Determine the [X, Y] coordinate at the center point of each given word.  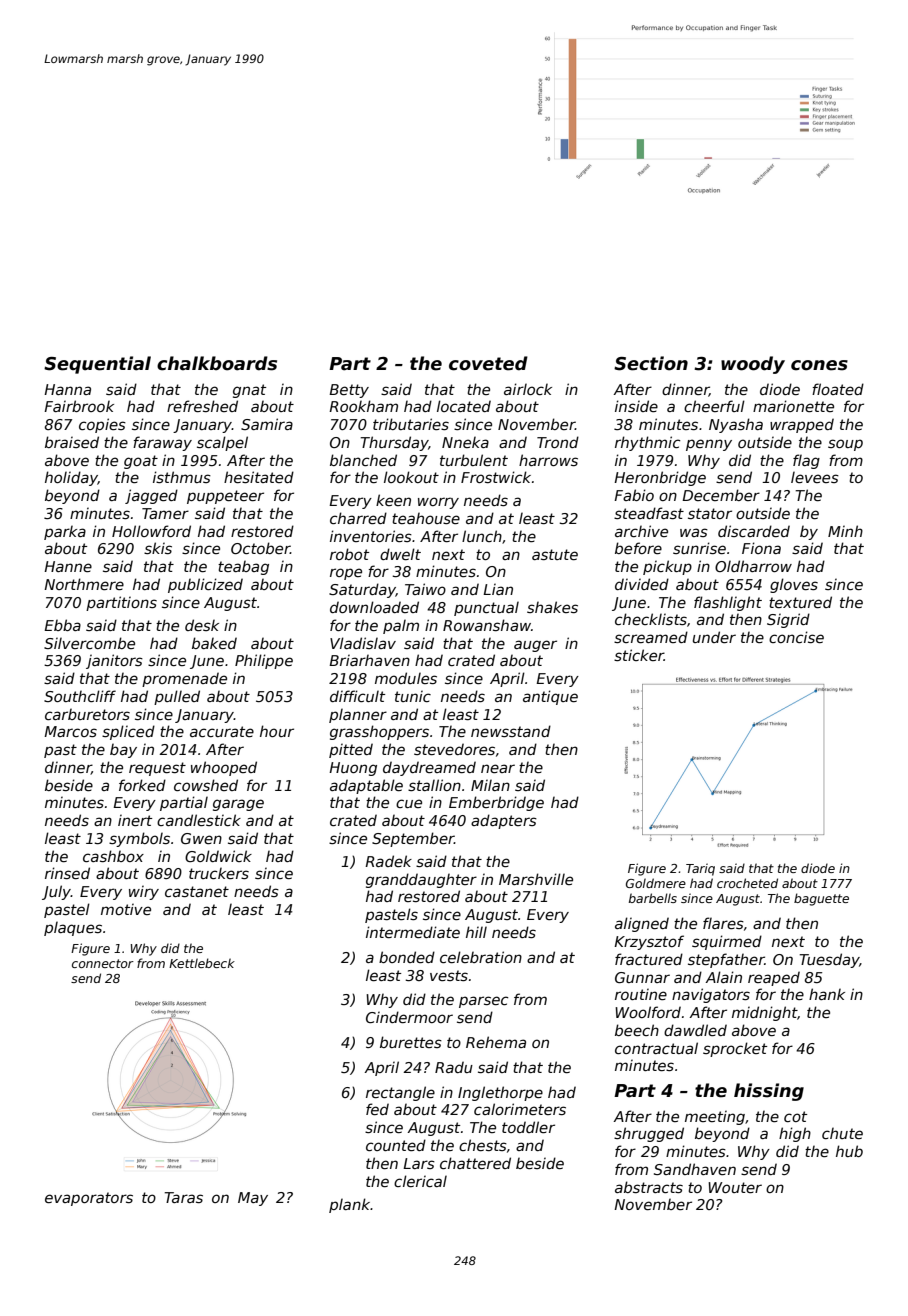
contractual [656, 1048]
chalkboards [217, 363]
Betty [349, 391]
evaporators [89, 1199]
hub [849, 1151]
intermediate [413, 932]
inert [135, 820]
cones [819, 365]
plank [350, 1205]
